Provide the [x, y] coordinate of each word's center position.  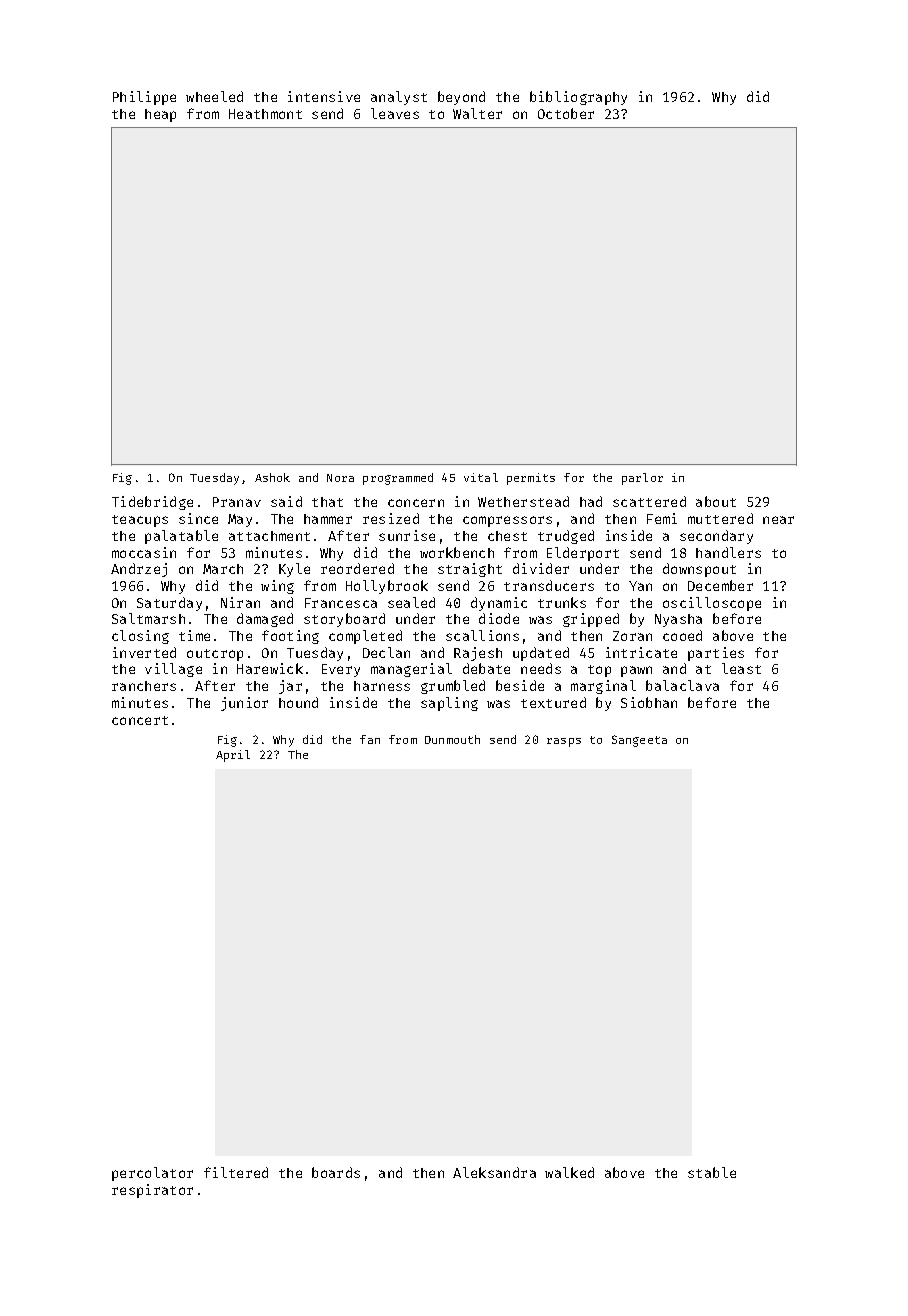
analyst [399, 98]
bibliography [578, 98]
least [741, 668]
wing [277, 587]
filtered [236, 1172]
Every [341, 670]
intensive [324, 96]
